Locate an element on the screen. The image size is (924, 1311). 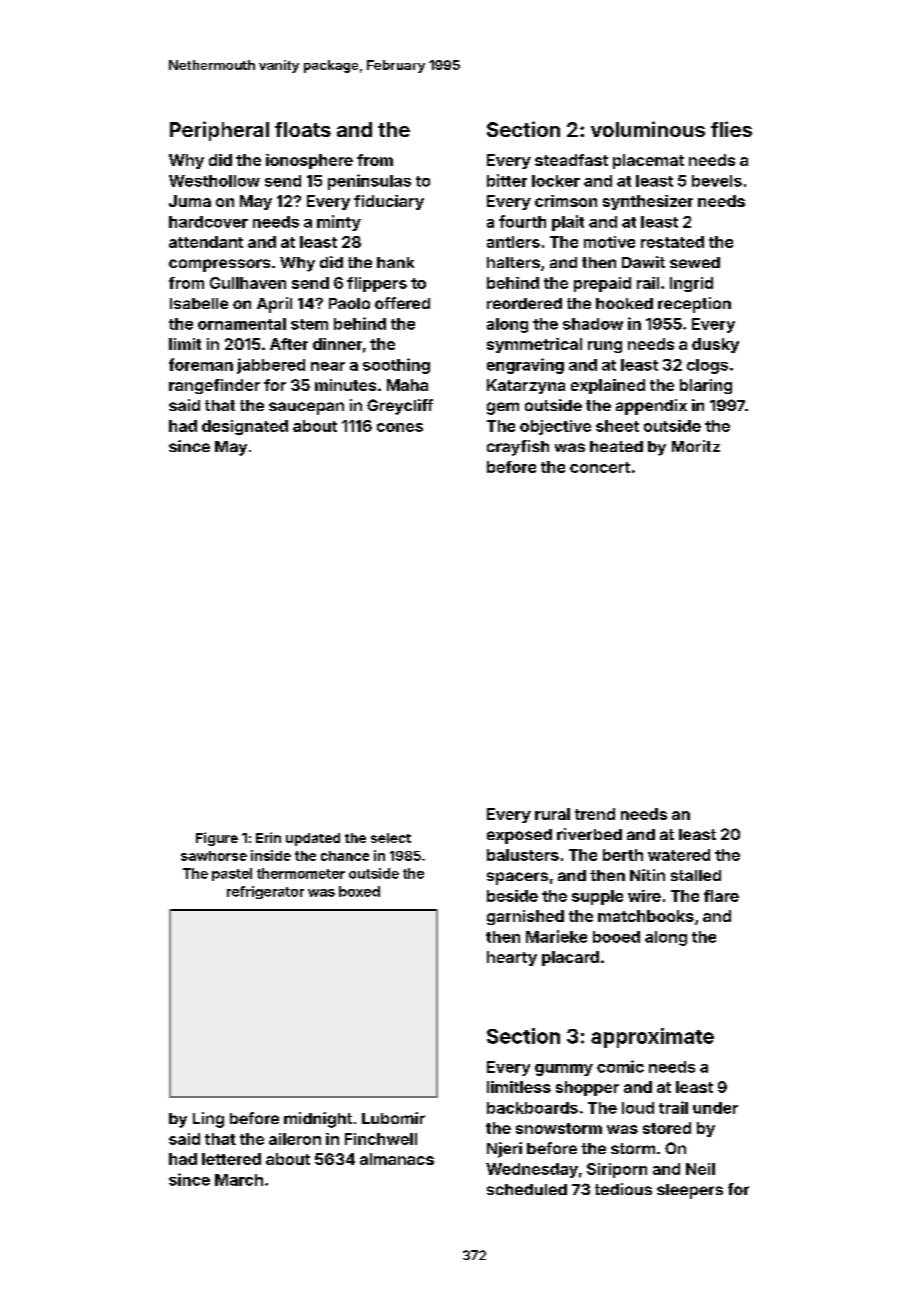
hearty is located at coordinates (512, 958).
